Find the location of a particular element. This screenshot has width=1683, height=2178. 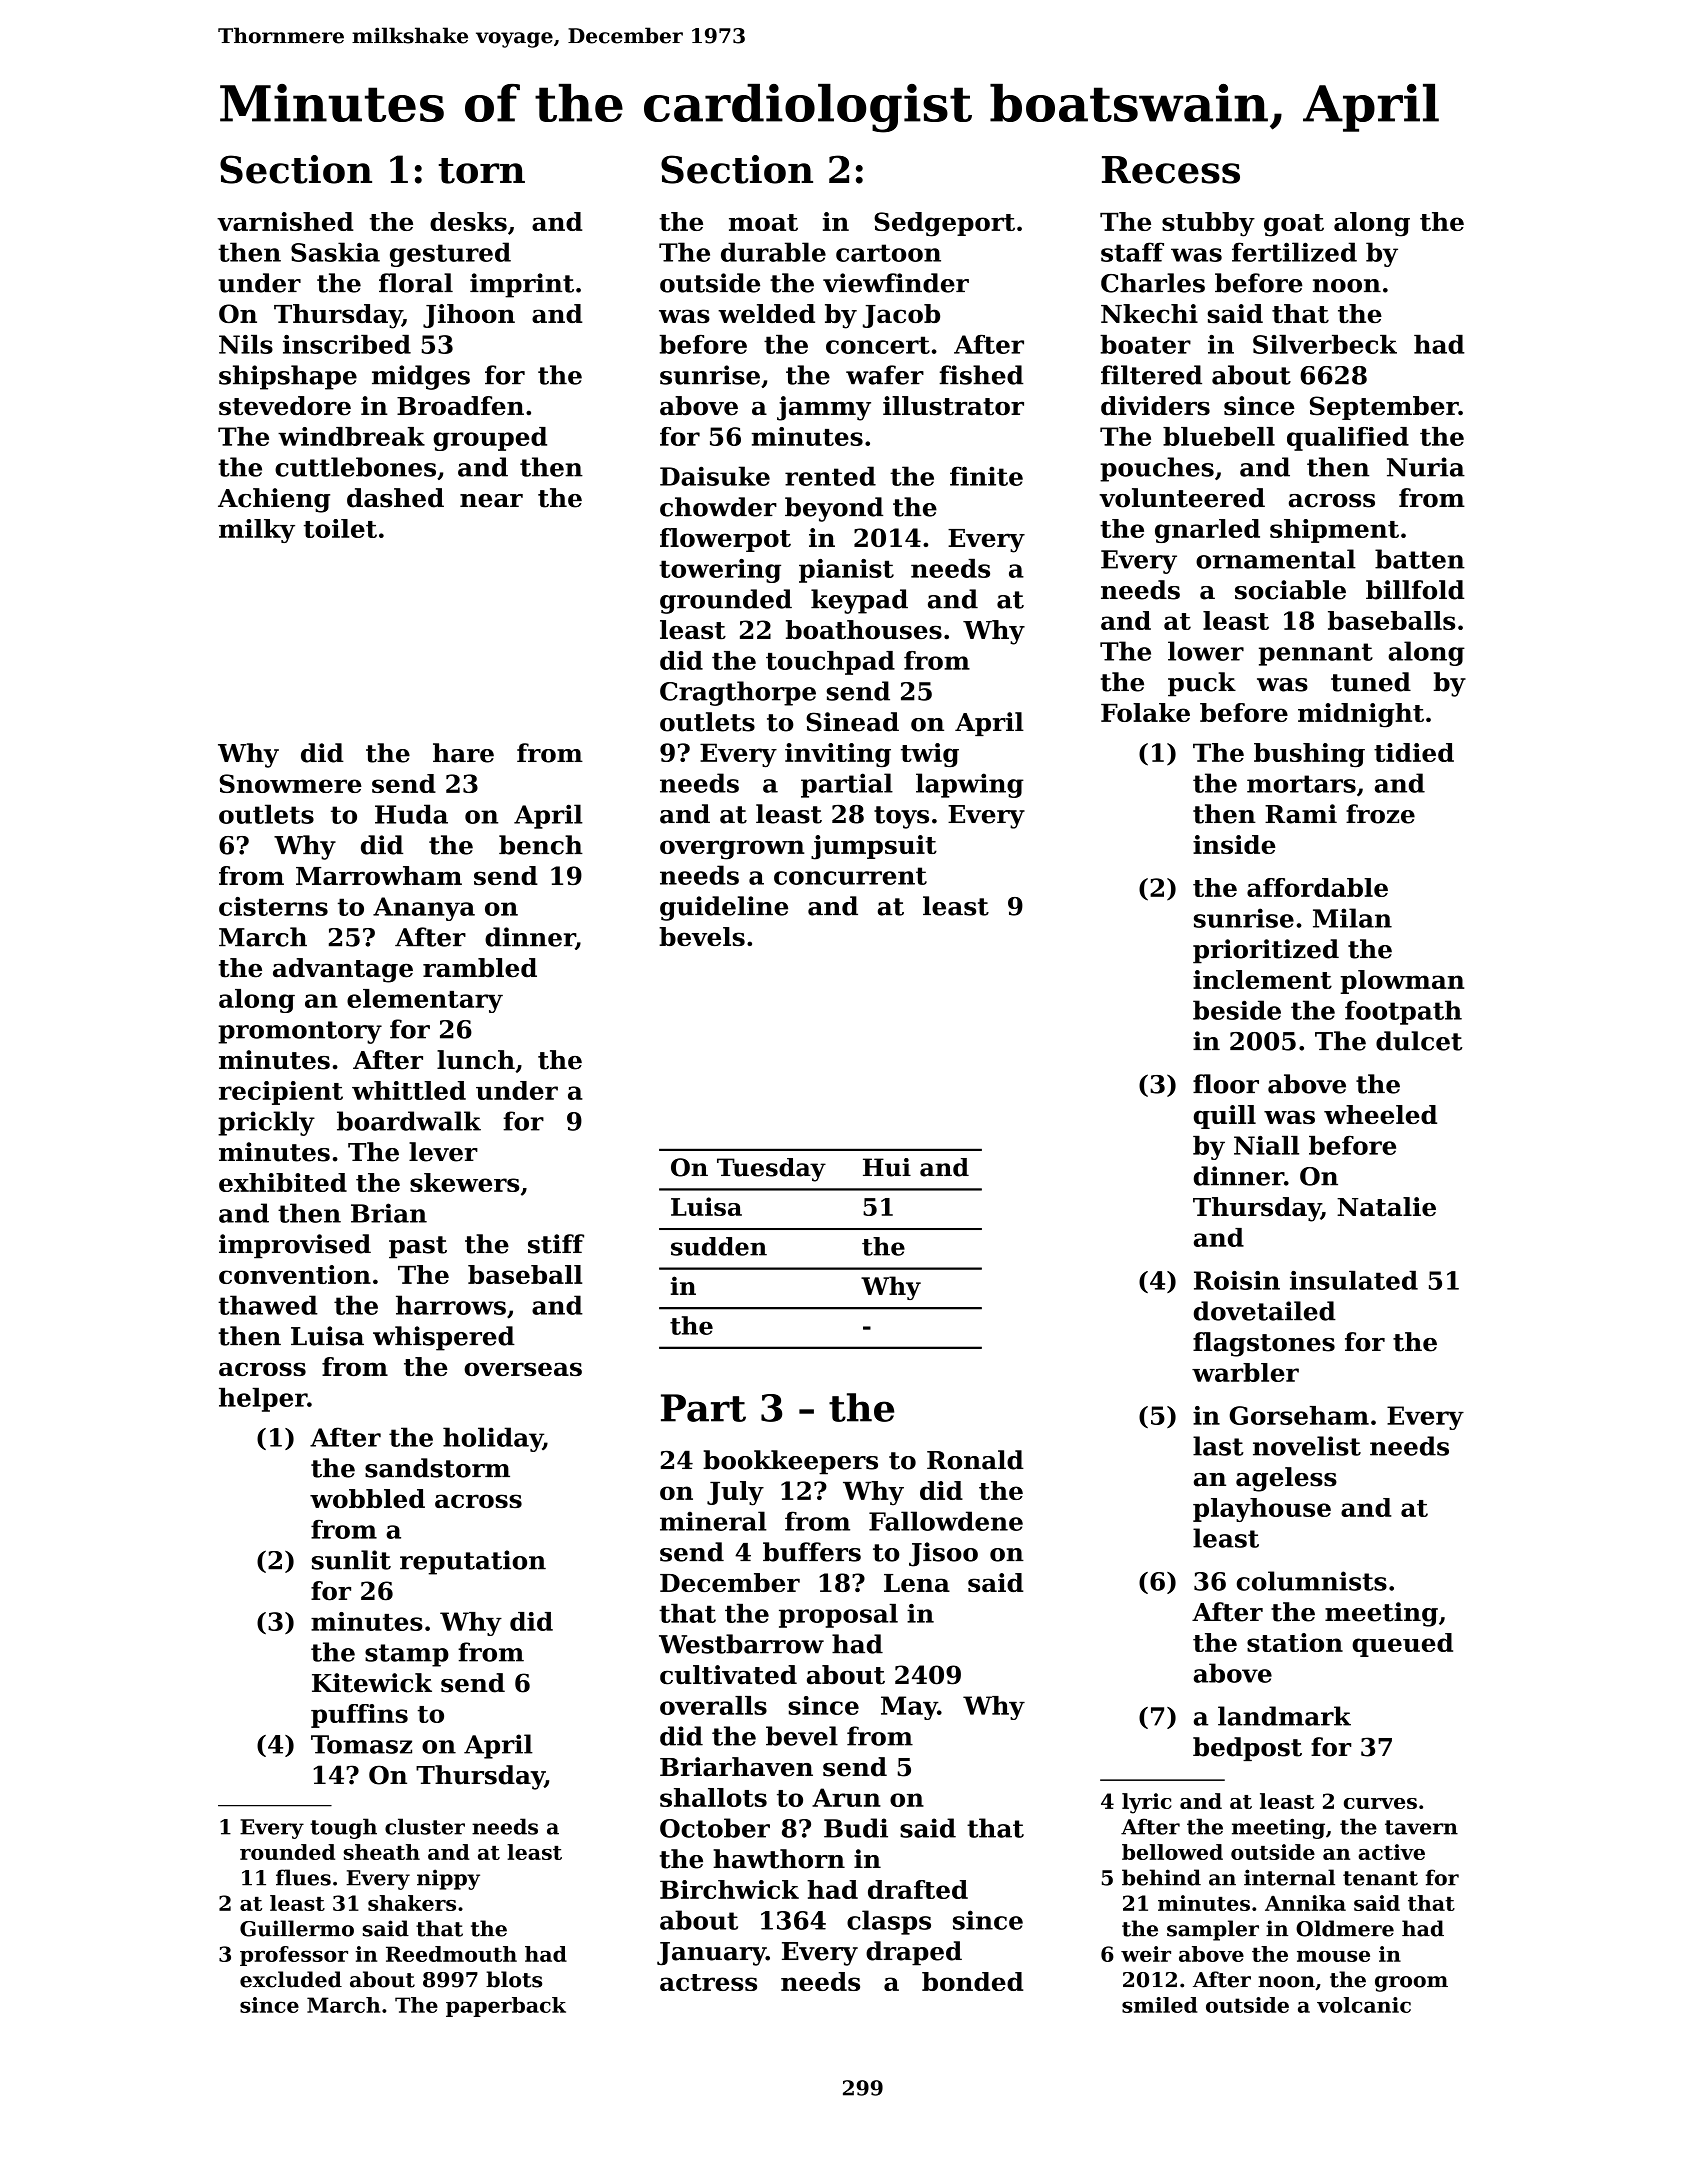

quill is located at coordinates (1225, 1117).
